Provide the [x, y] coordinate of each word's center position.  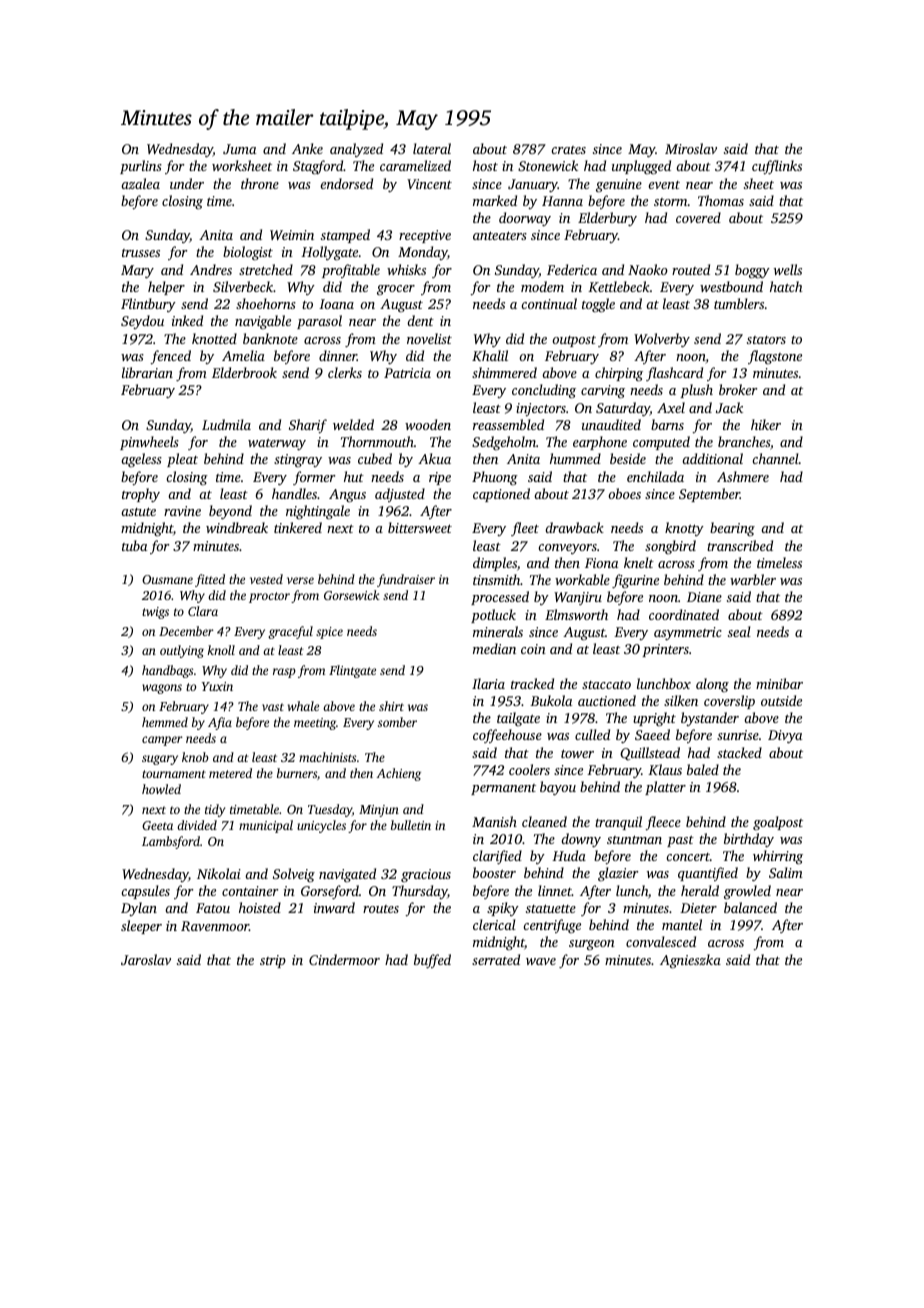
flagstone [775, 357]
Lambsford [171, 842]
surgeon [592, 945]
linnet [555, 890]
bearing [732, 529]
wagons [162, 689]
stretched [266, 269]
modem [542, 286]
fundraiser [406, 580]
